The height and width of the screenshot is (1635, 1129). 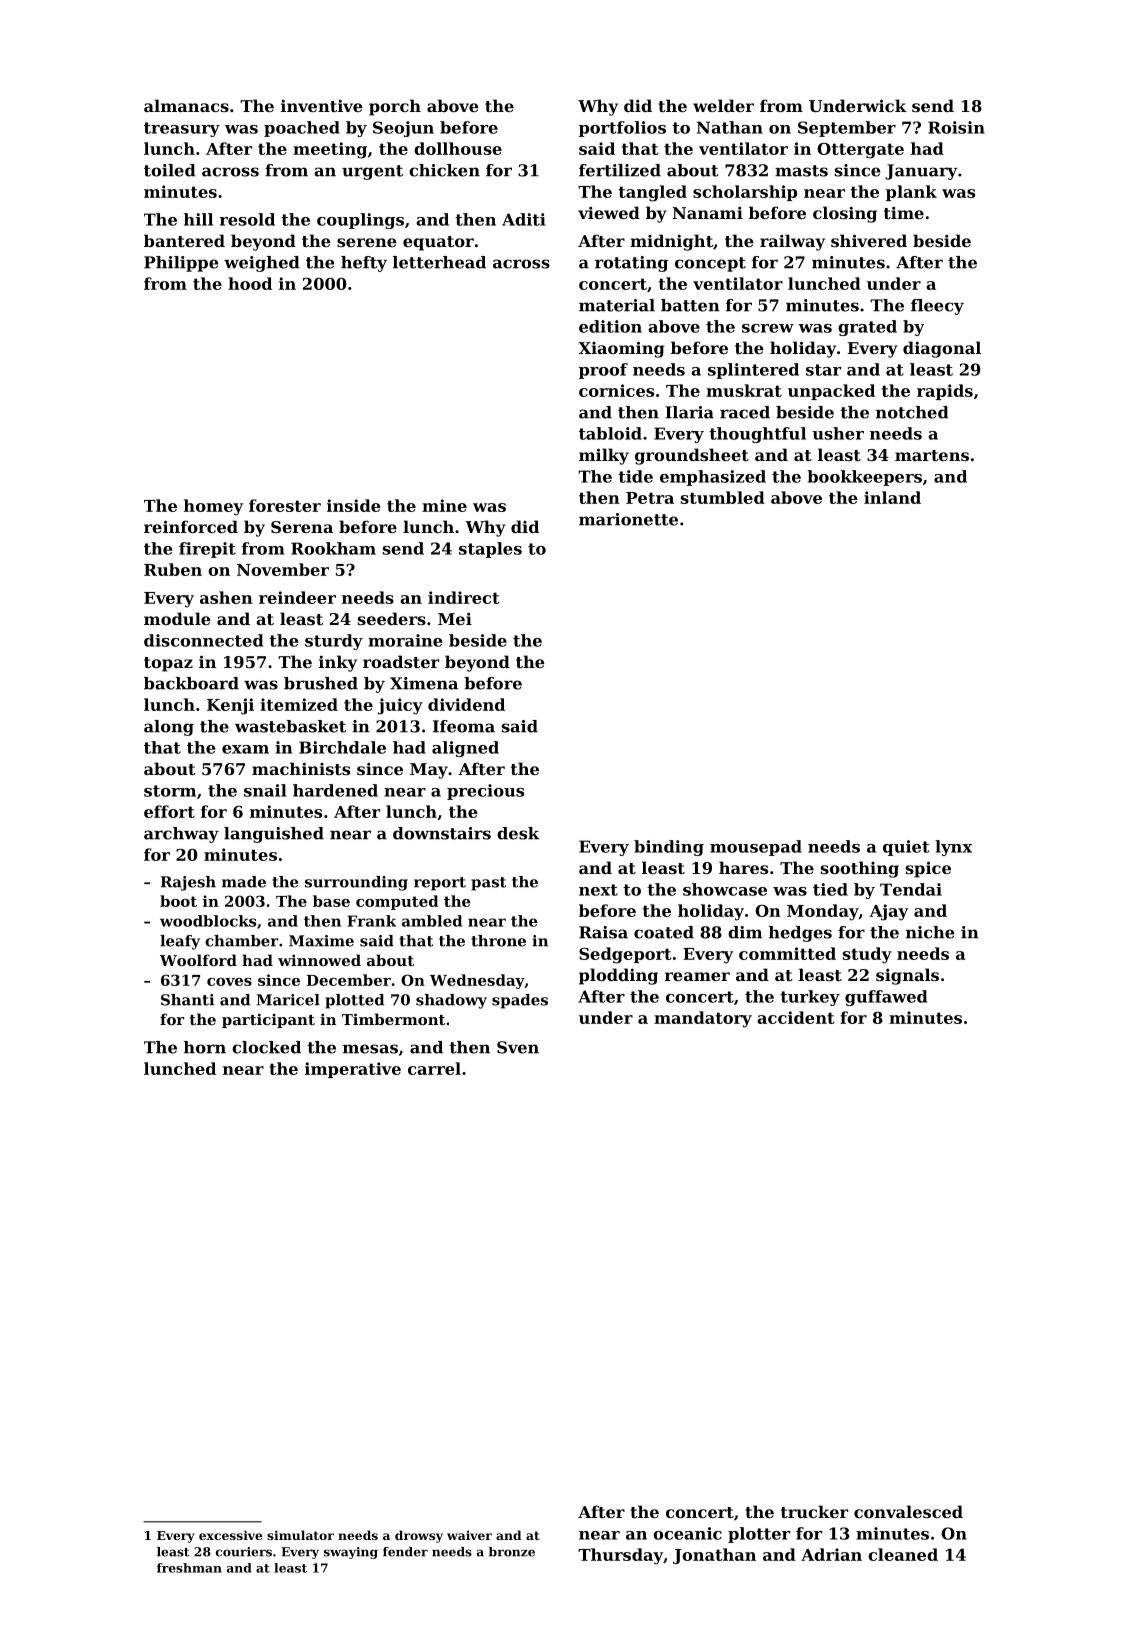 What do you see at coordinates (723, 105) in the screenshot?
I see `welder` at bounding box center [723, 105].
